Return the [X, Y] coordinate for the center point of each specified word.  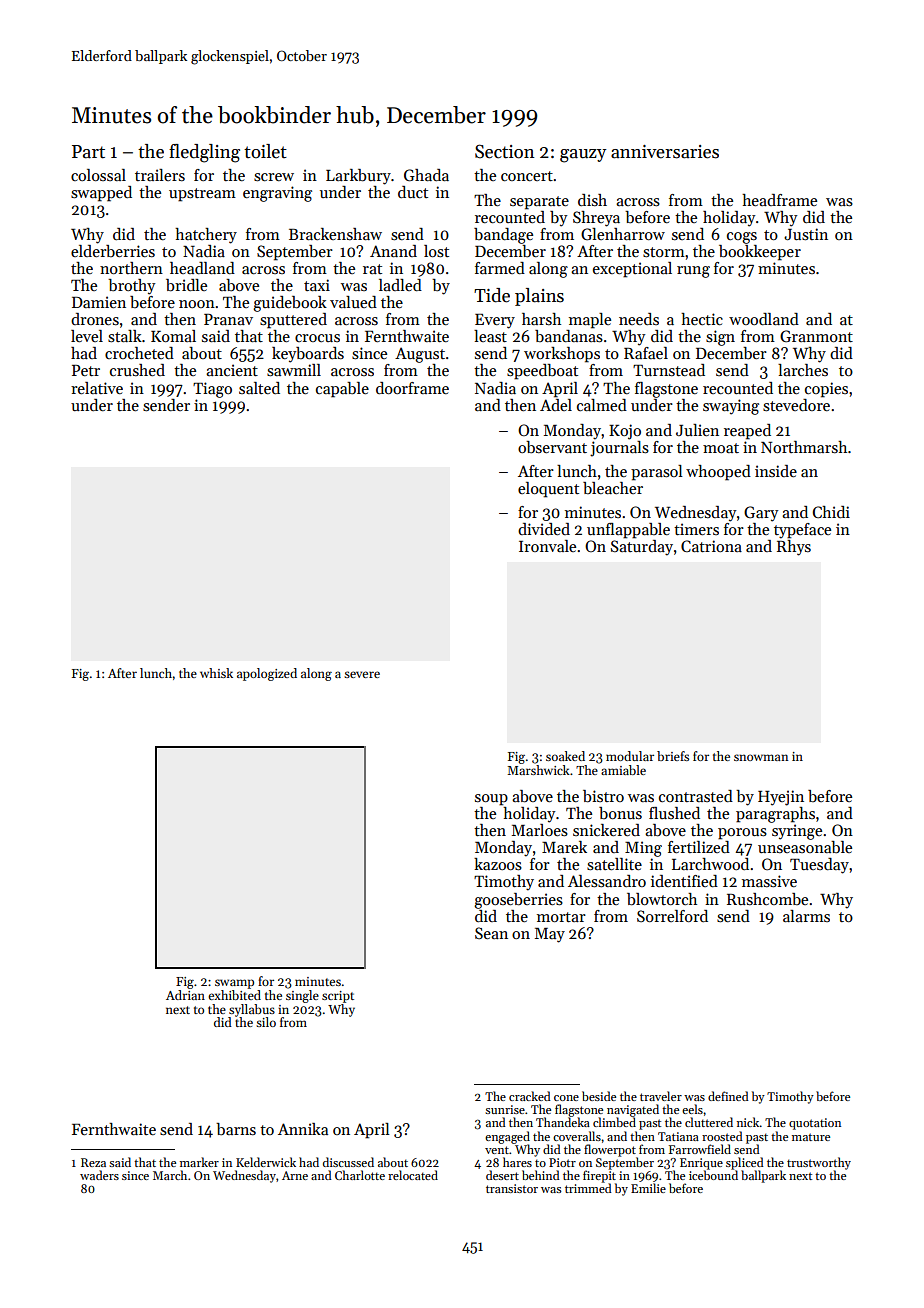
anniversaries [665, 152]
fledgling [204, 153]
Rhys [794, 548]
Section [505, 151]
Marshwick [538, 770]
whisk [216, 673]
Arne [295, 1175]
